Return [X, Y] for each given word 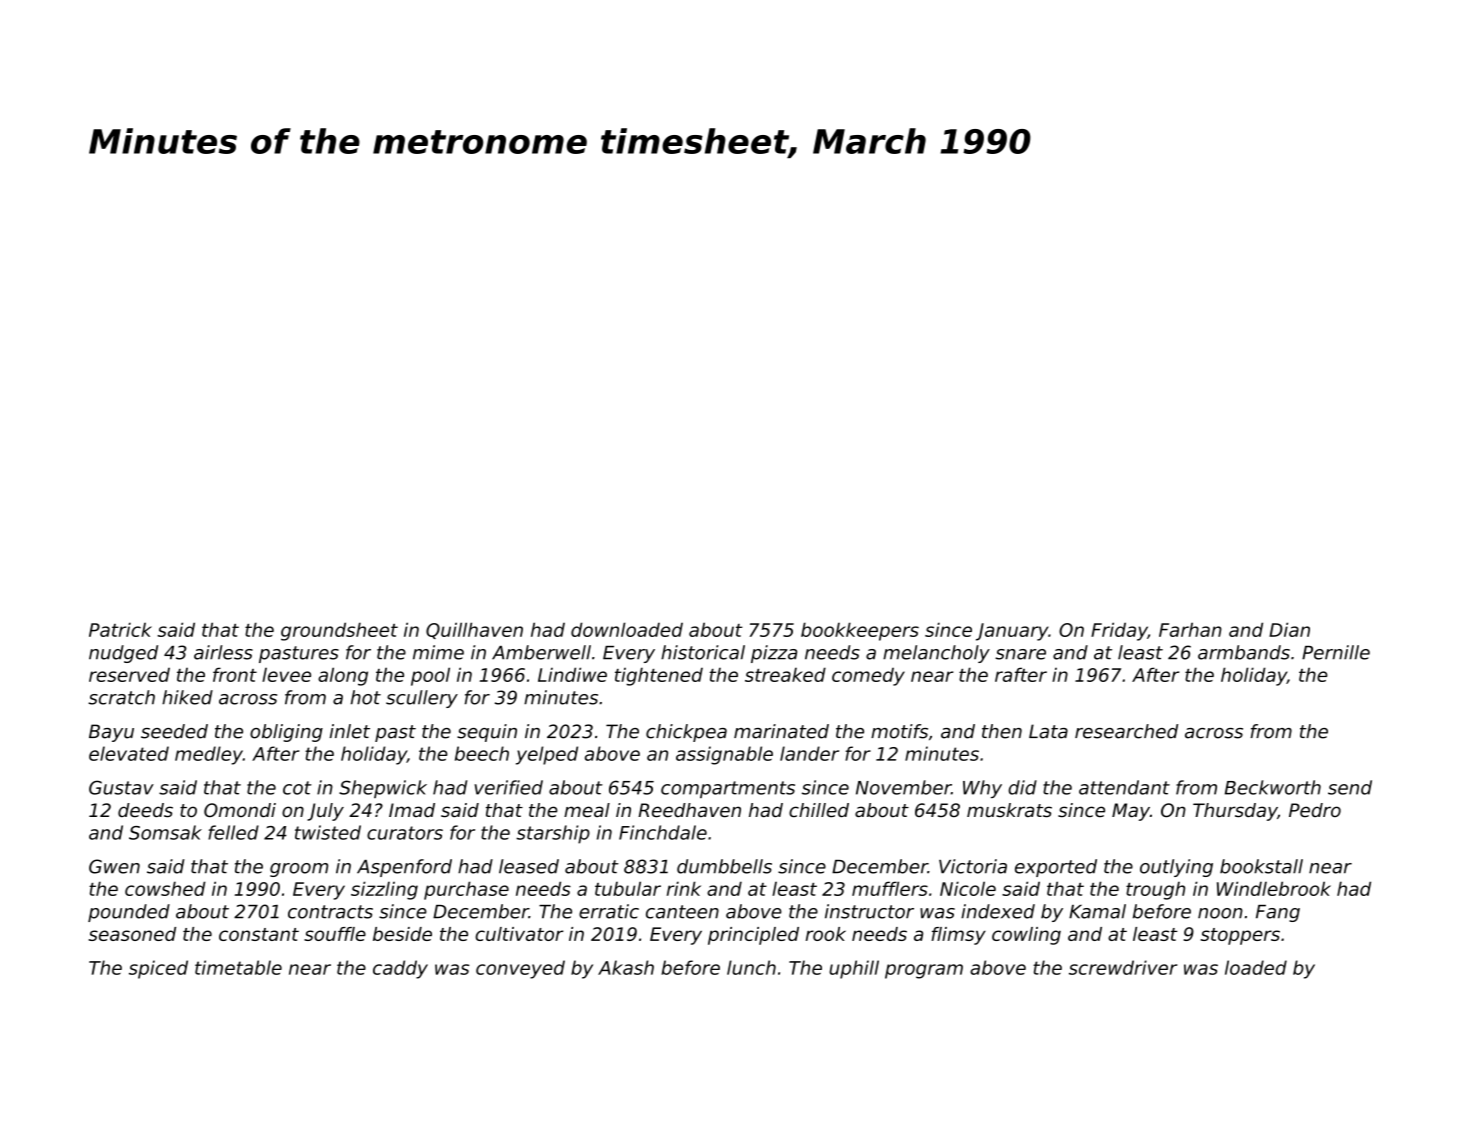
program [924, 971]
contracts [330, 912]
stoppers [1240, 936]
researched [1126, 731]
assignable [724, 755]
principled [753, 936]
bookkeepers [860, 631]
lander [809, 753]
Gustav [121, 787]
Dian [1289, 629]
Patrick [120, 629]
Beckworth [1273, 787]
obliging [286, 733]
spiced [158, 969]
